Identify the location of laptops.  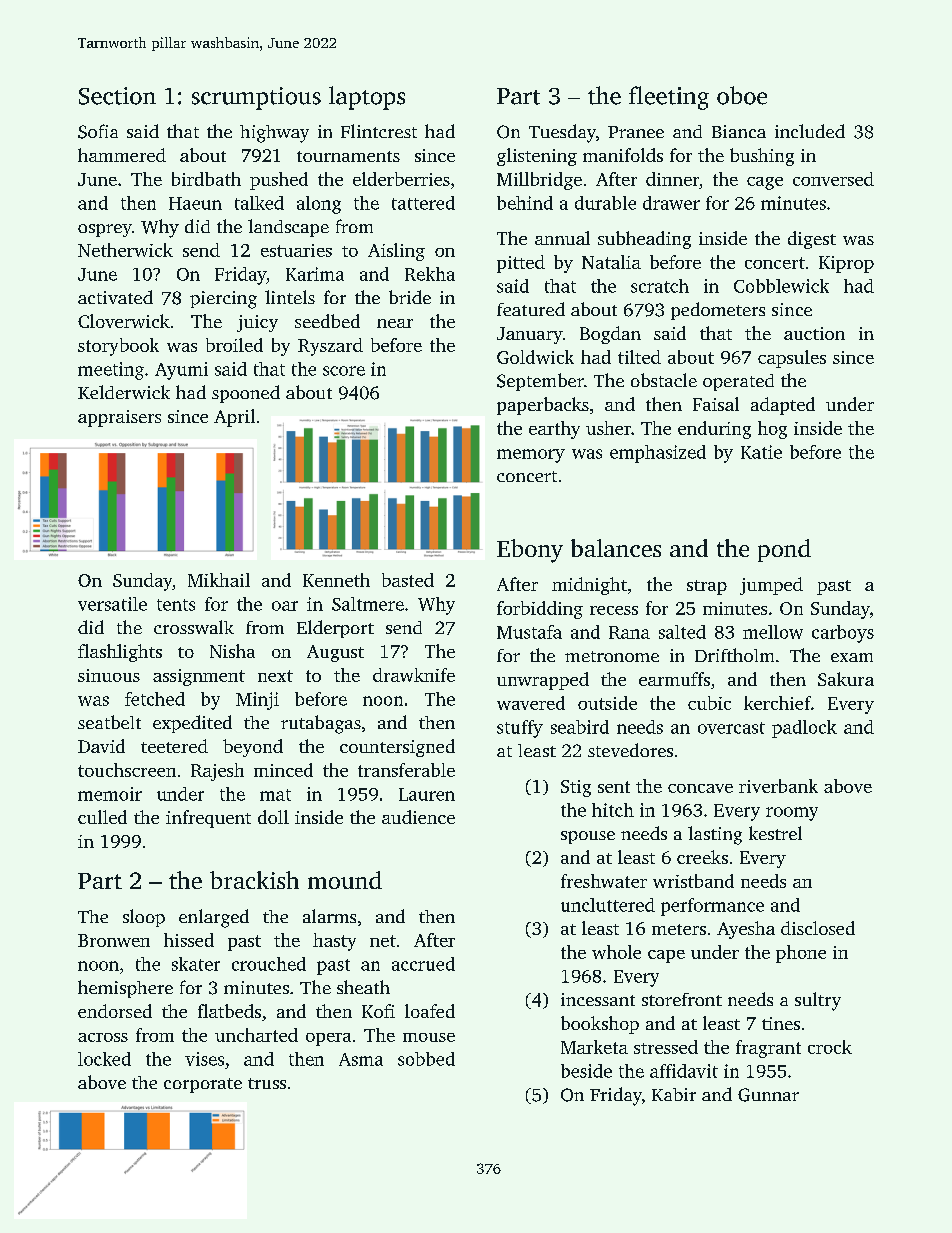
(367, 98).
